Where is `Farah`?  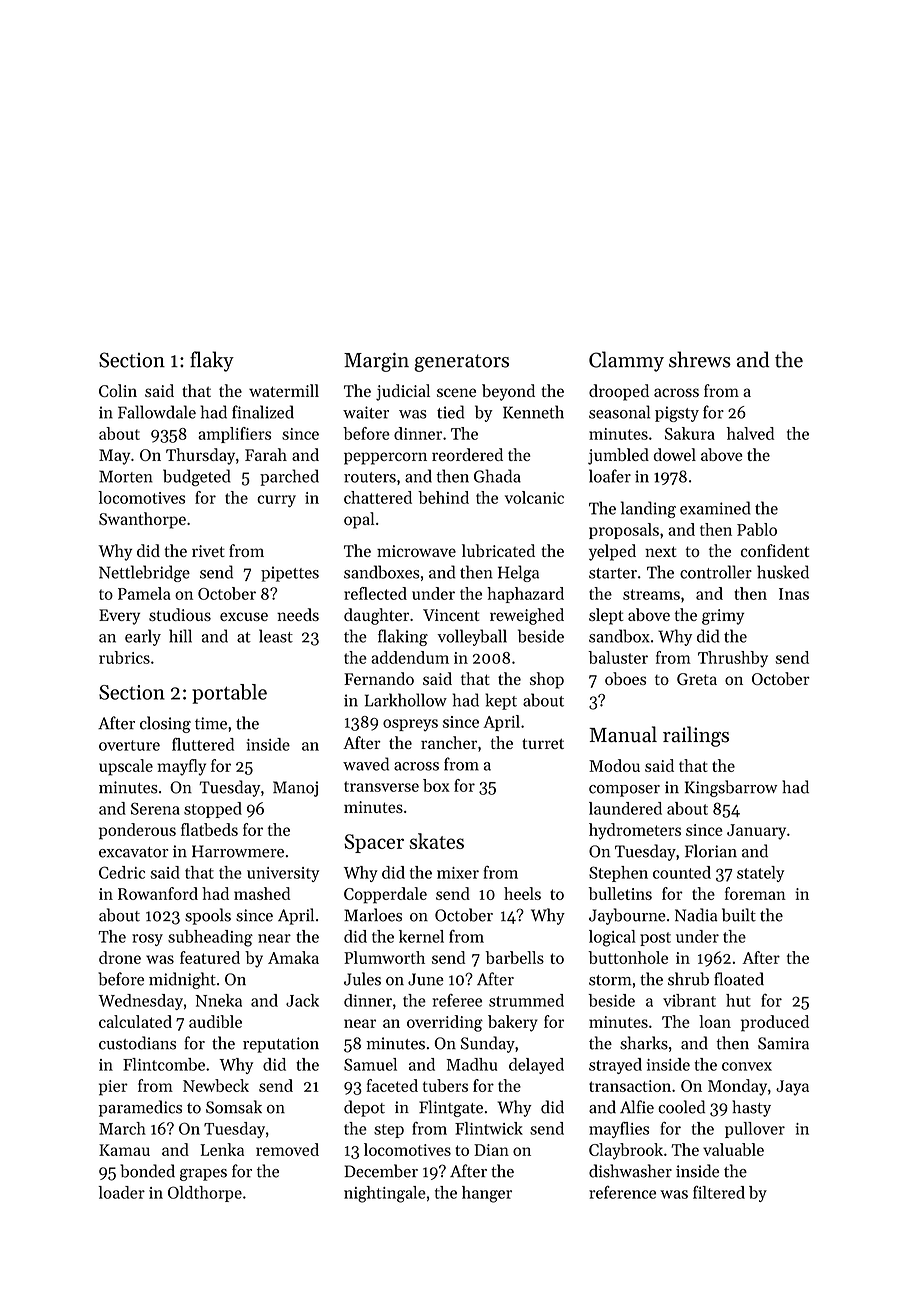
Farah is located at coordinates (266, 454).
